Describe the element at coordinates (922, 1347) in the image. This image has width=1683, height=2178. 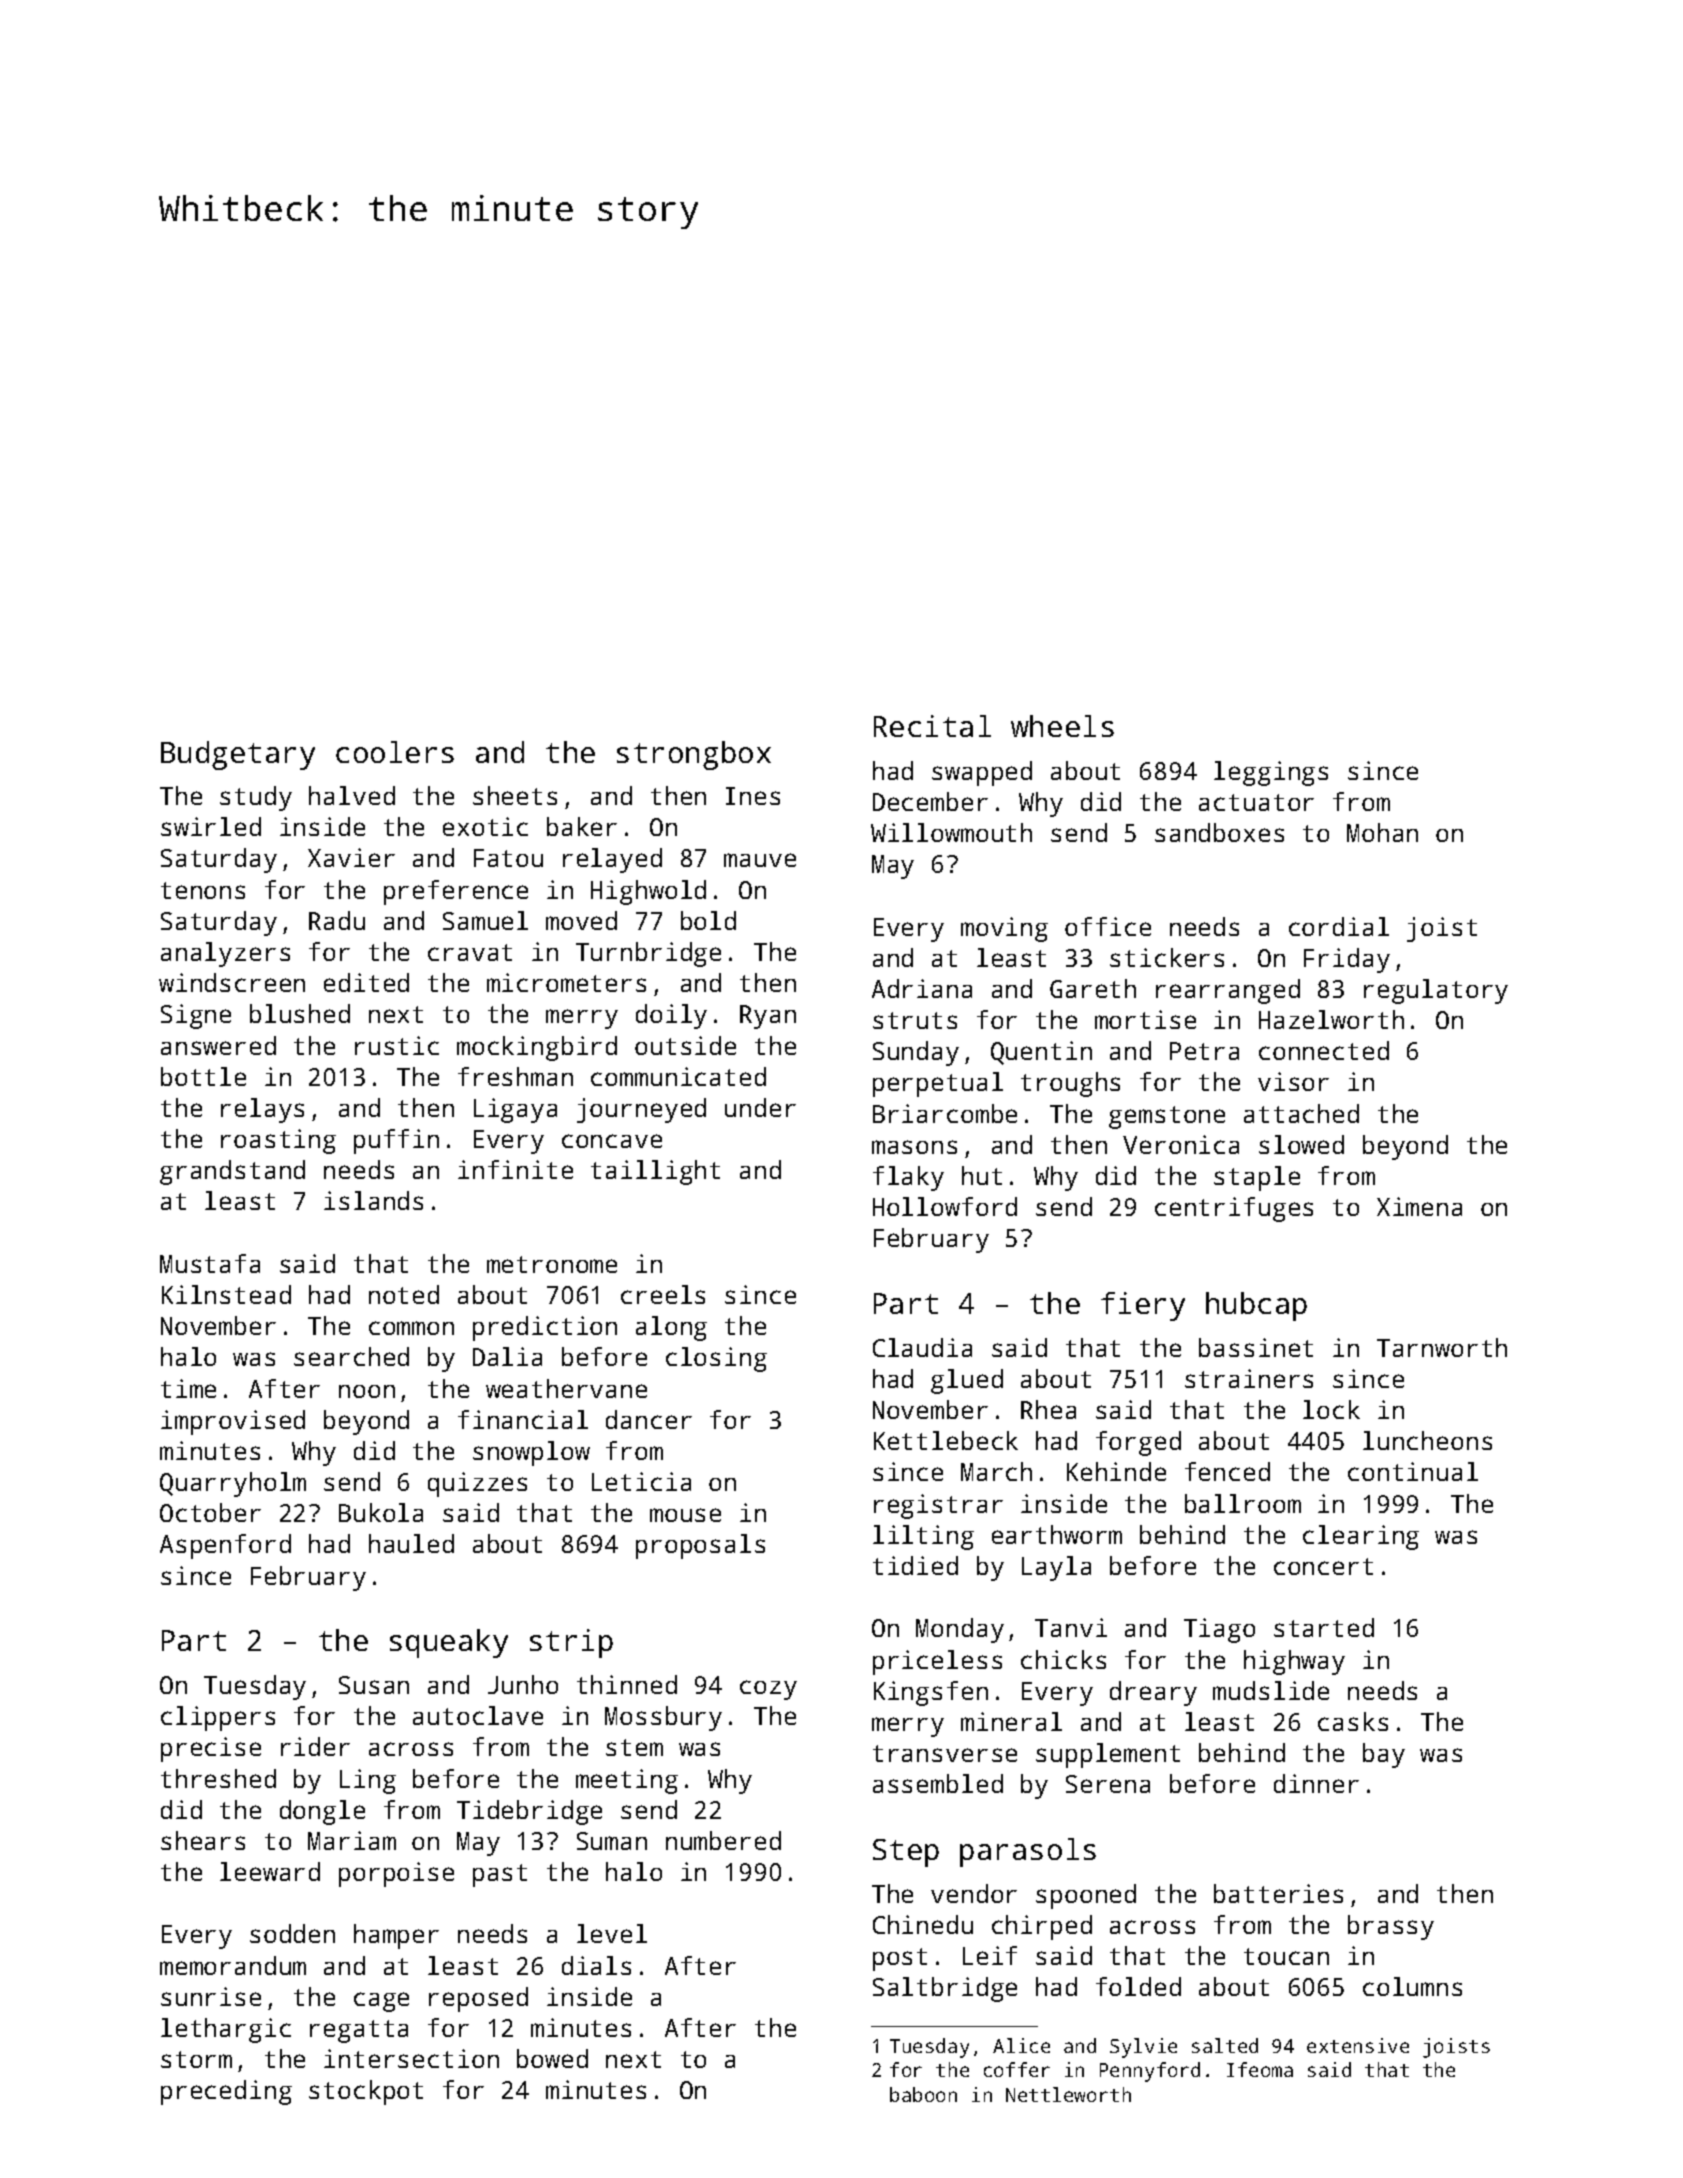
I see `Claudia` at that location.
